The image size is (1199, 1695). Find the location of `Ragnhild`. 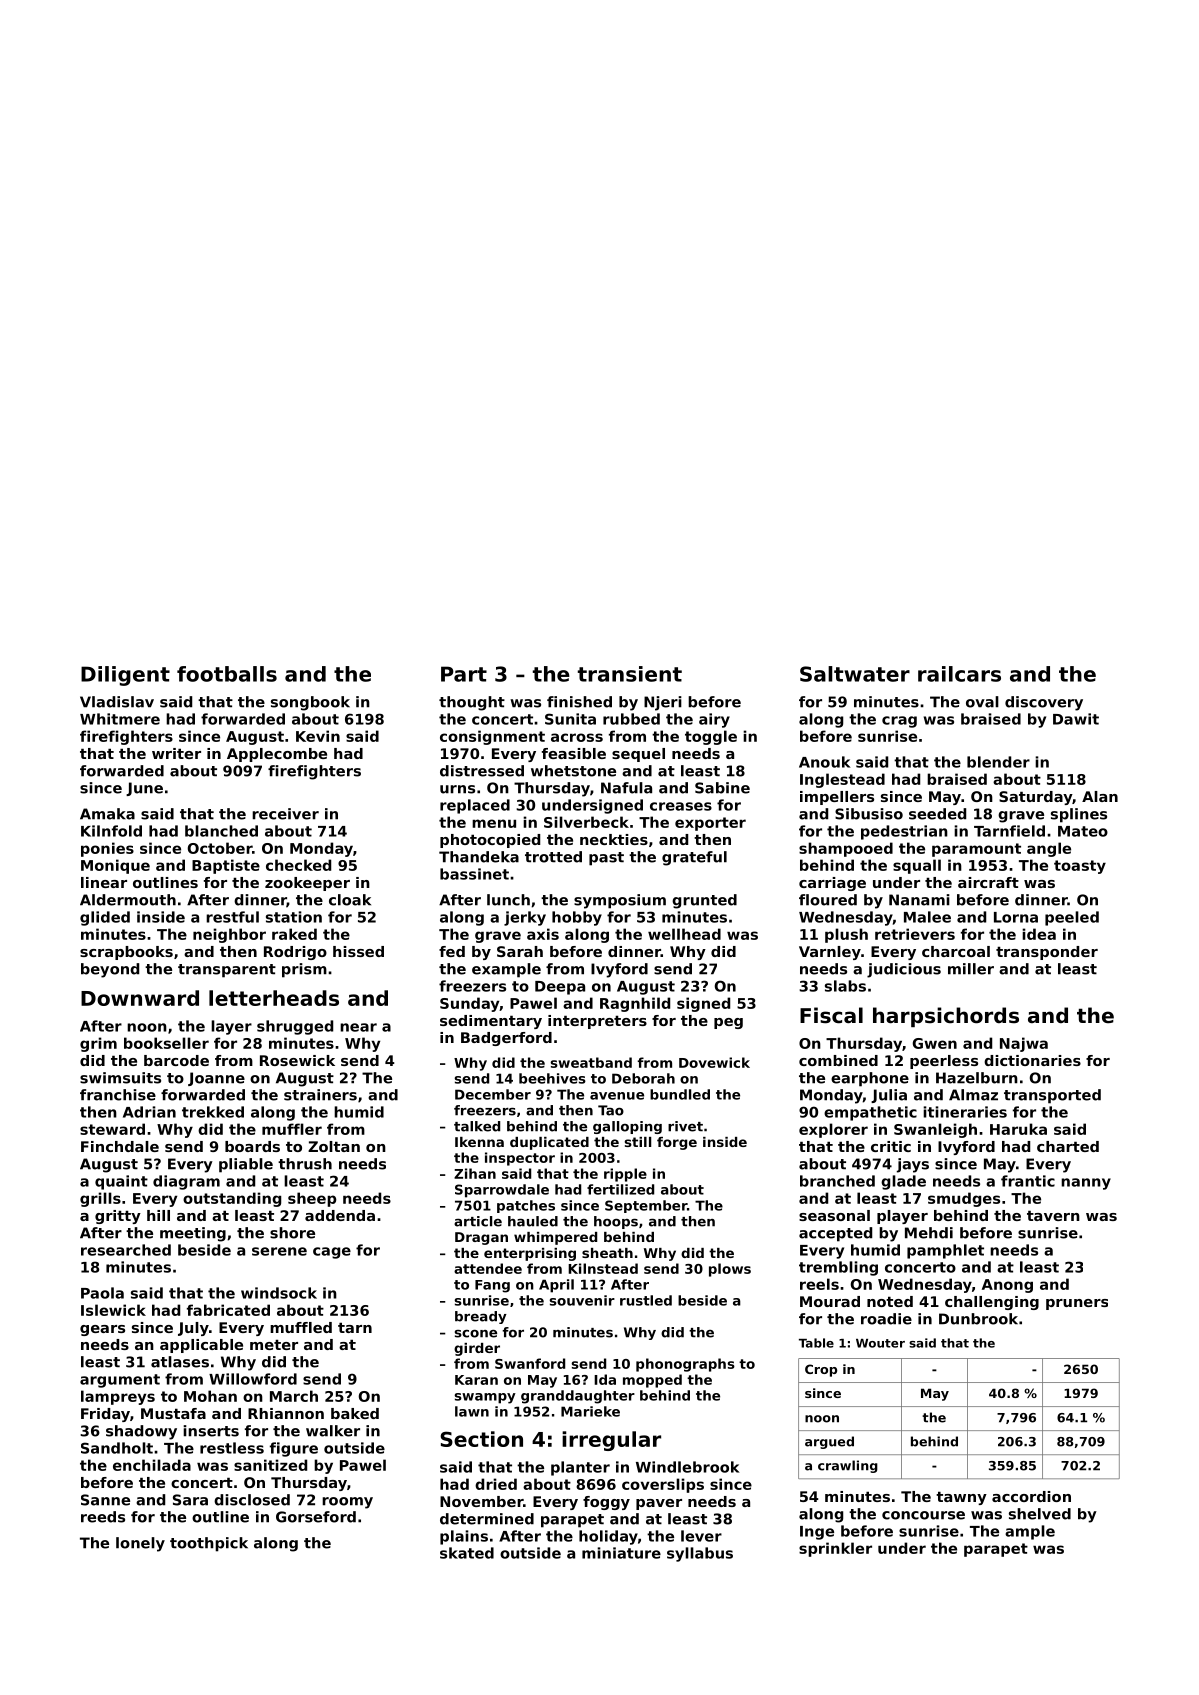

Ragnhild is located at coordinates (635, 1004).
